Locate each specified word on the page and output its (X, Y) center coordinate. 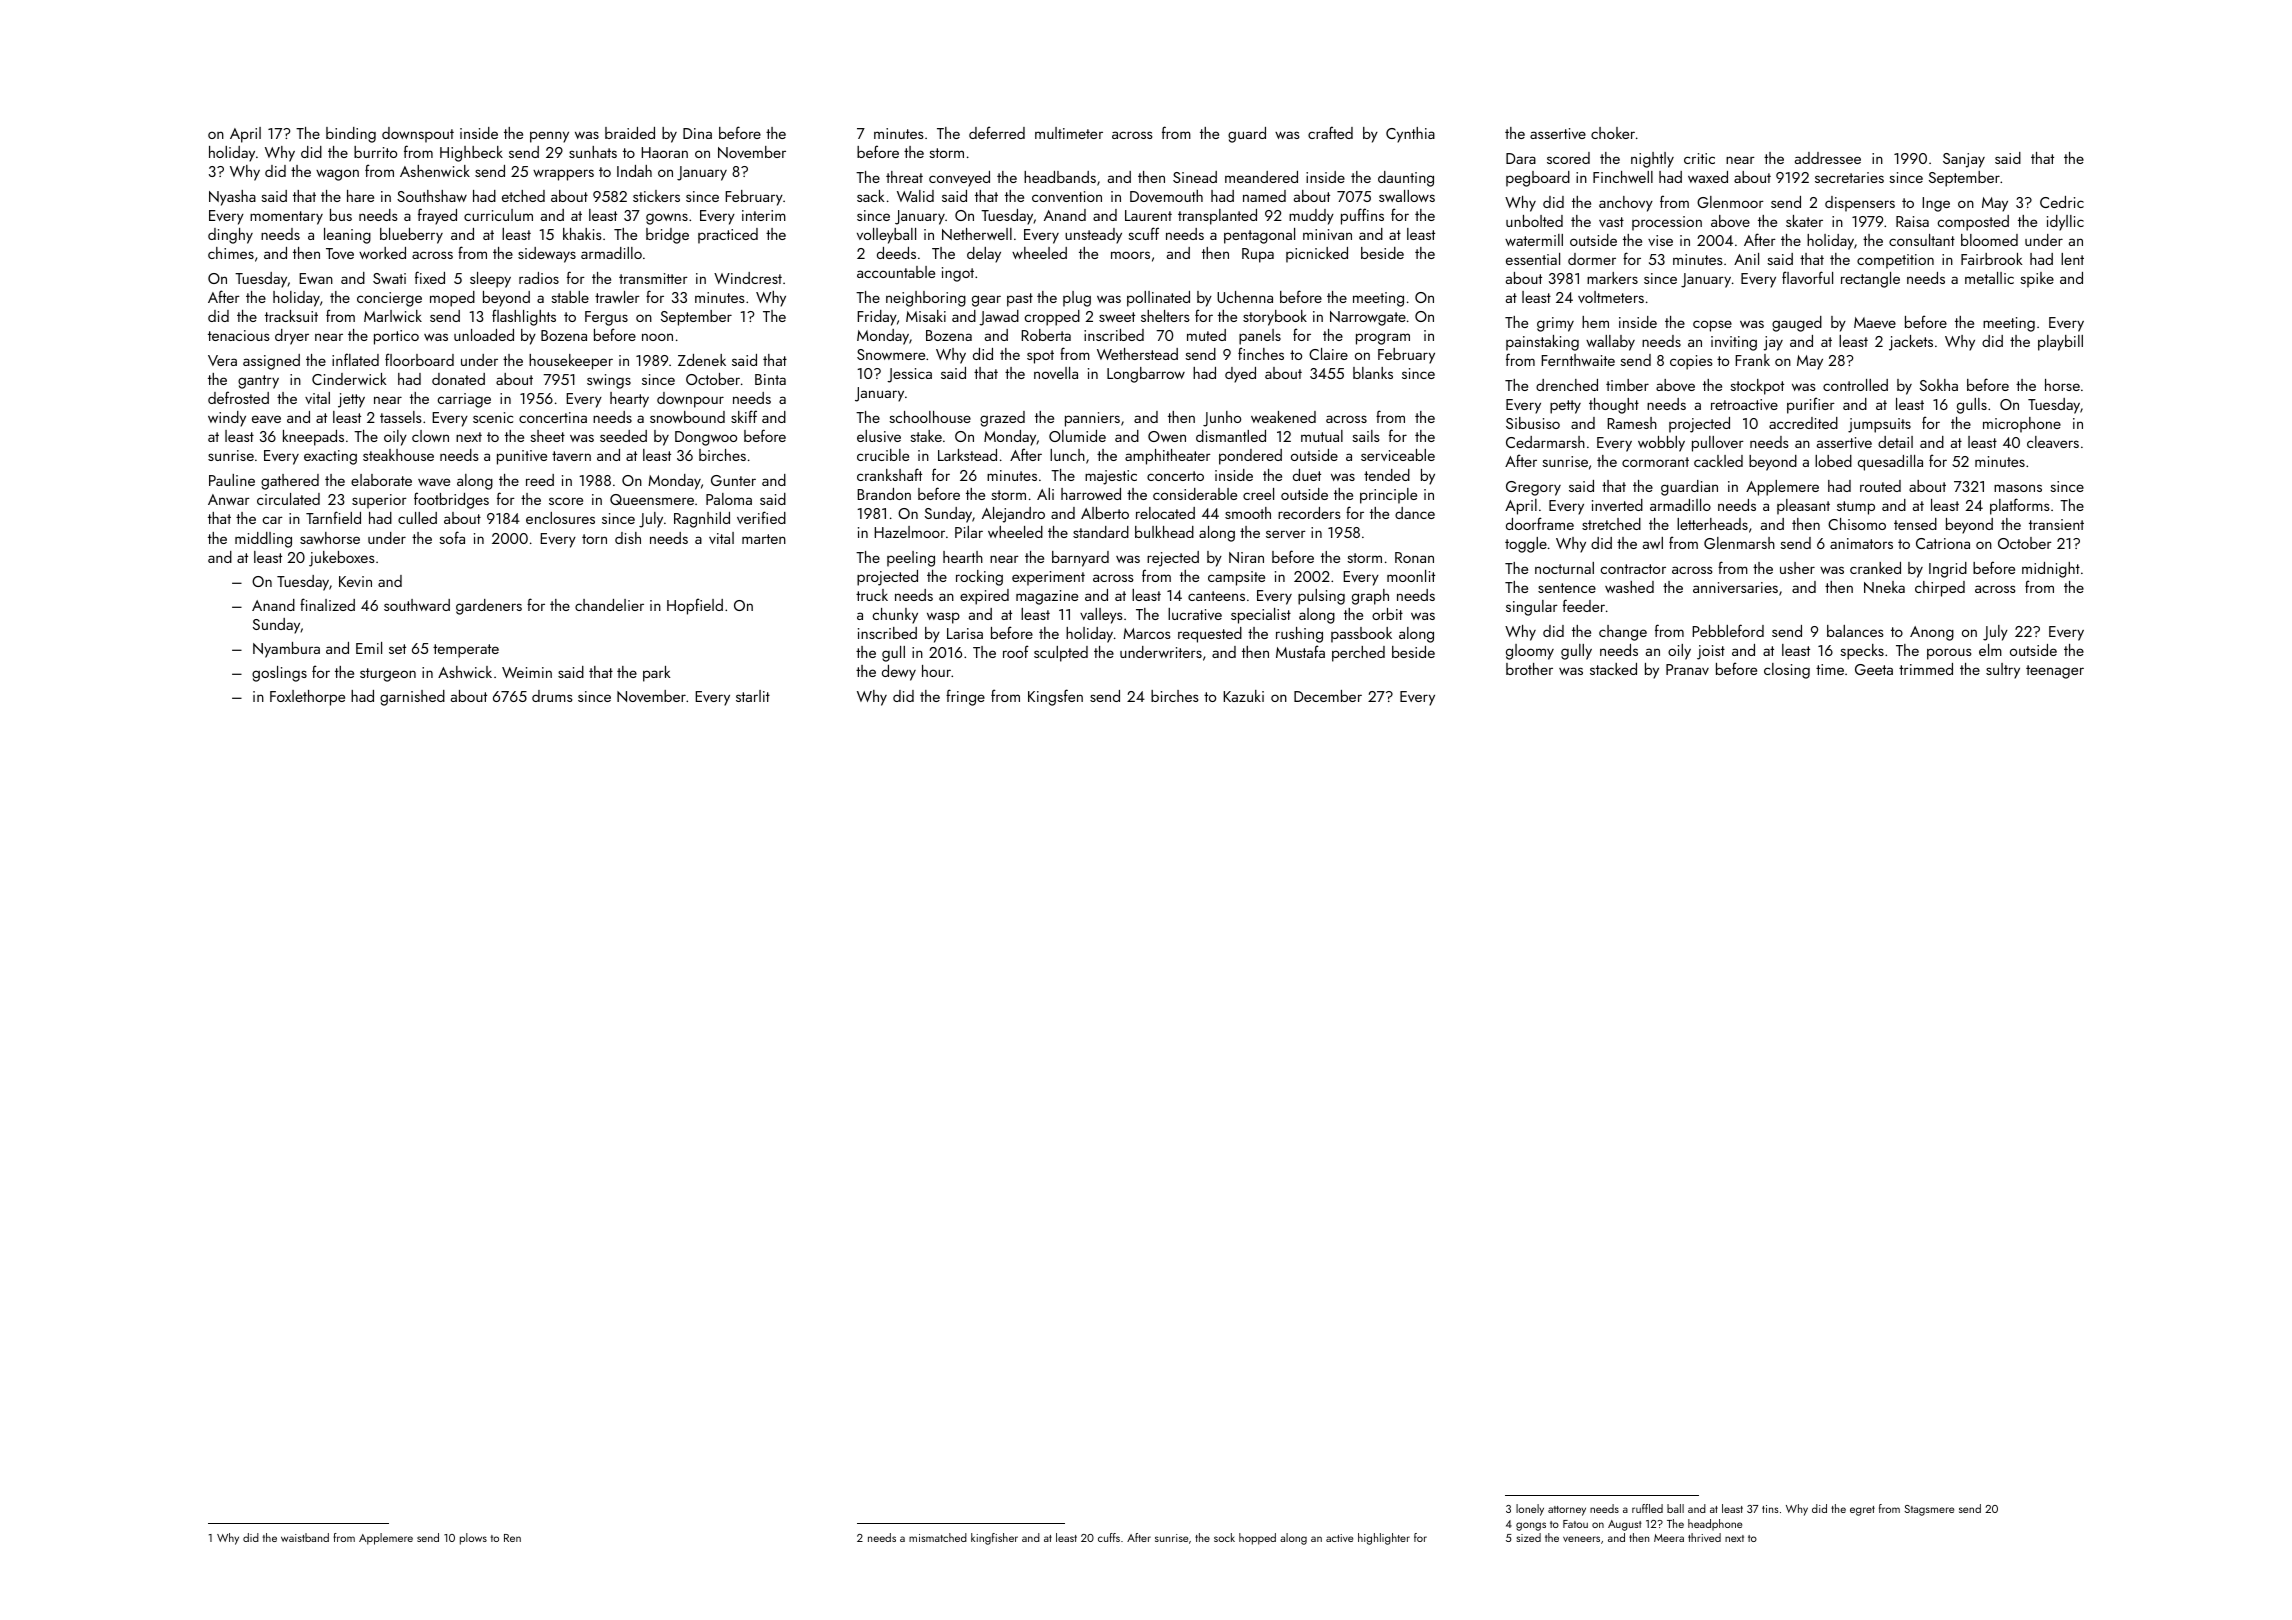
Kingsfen (1055, 697)
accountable (896, 272)
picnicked (1317, 255)
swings (609, 381)
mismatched (938, 1537)
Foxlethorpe (307, 698)
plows (473, 1539)
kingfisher (994, 1539)
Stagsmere (1929, 1510)
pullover (1718, 444)
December (1328, 696)
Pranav (1687, 669)
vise (1660, 240)
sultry (2003, 671)
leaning (347, 236)
